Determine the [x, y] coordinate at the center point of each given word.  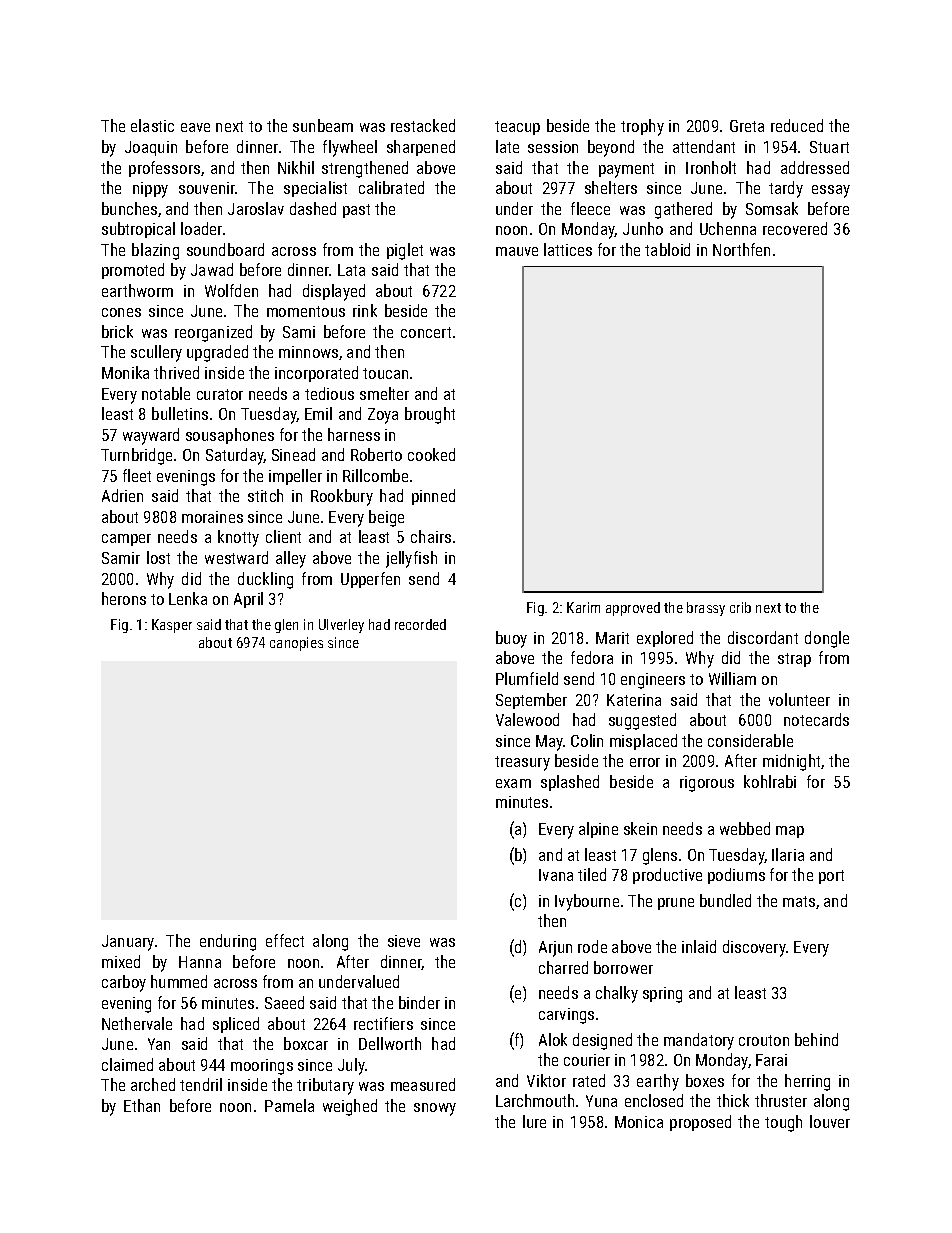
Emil [318, 413]
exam [513, 783]
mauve [517, 251]
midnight [791, 762]
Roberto [376, 454]
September [531, 701]
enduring [228, 942]
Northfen [741, 249]
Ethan [142, 1105]
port [831, 877]
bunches [129, 208]
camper [126, 540]
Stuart [829, 147]
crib [740, 607]
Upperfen [370, 580]
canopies [296, 644]
